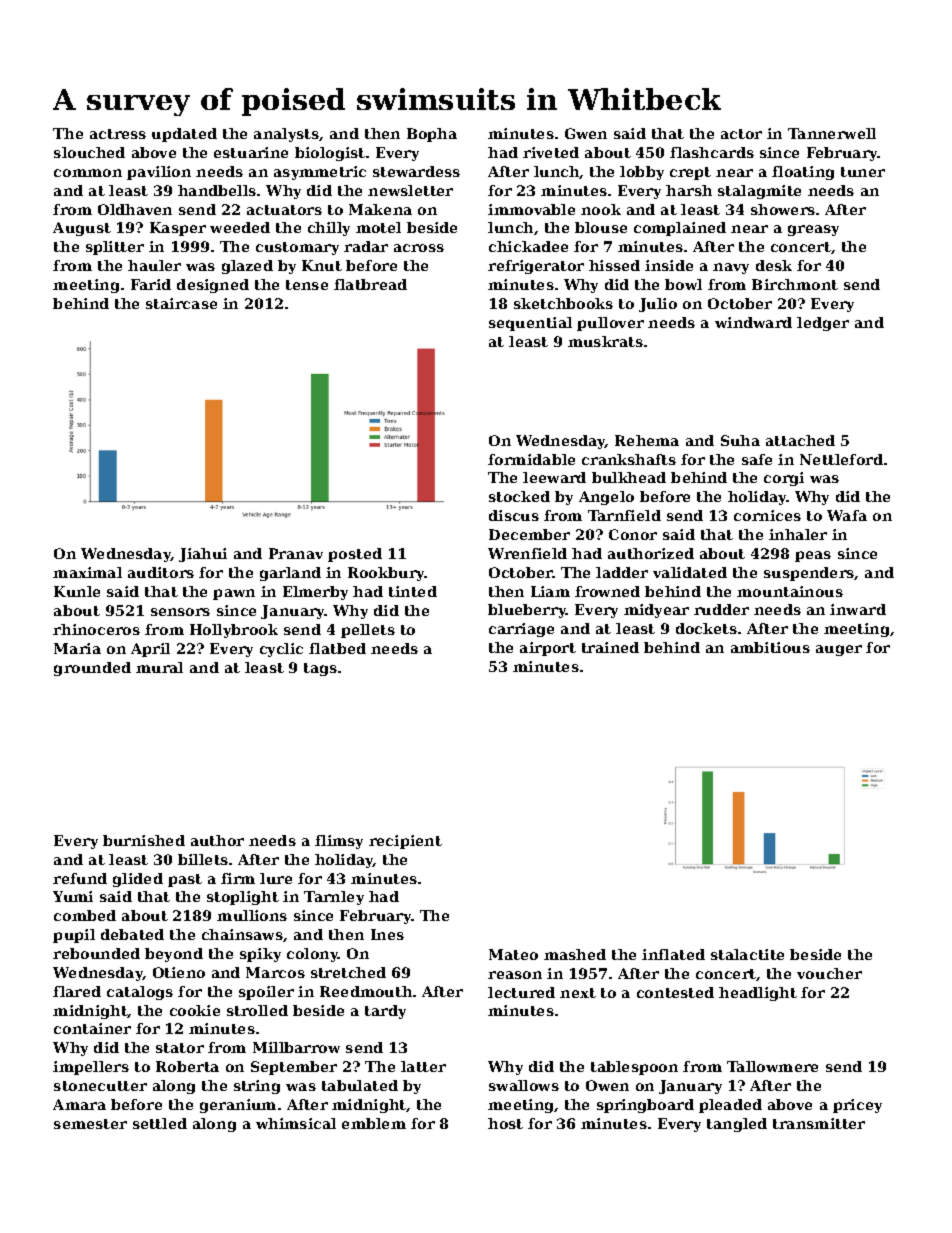 Image resolution: width=952 pixels, height=1233 pixels. I want to click on stalagmite, so click(759, 192).
